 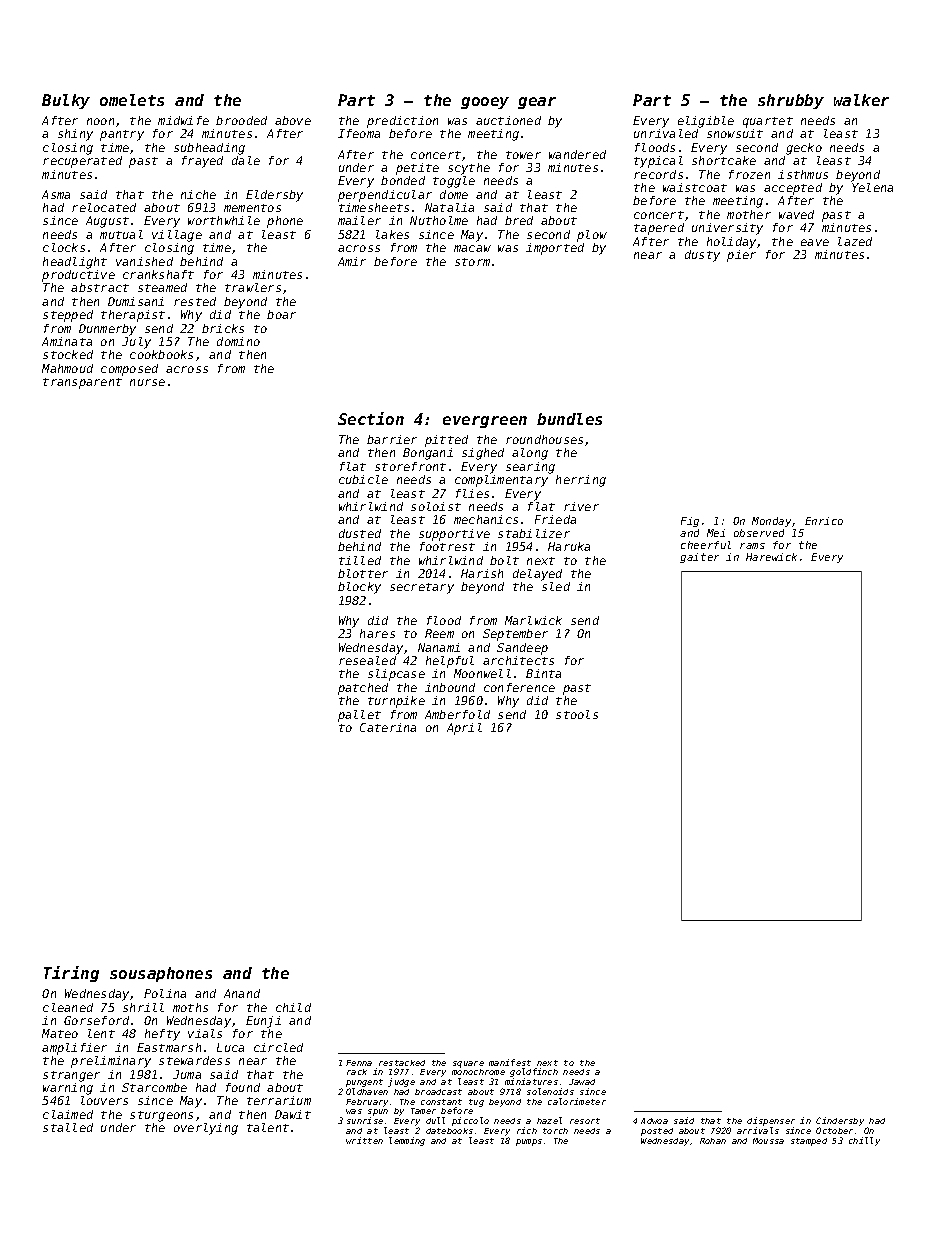 What do you see at coordinates (144, 261) in the screenshot?
I see `vanished` at bounding box center [144, 261].
